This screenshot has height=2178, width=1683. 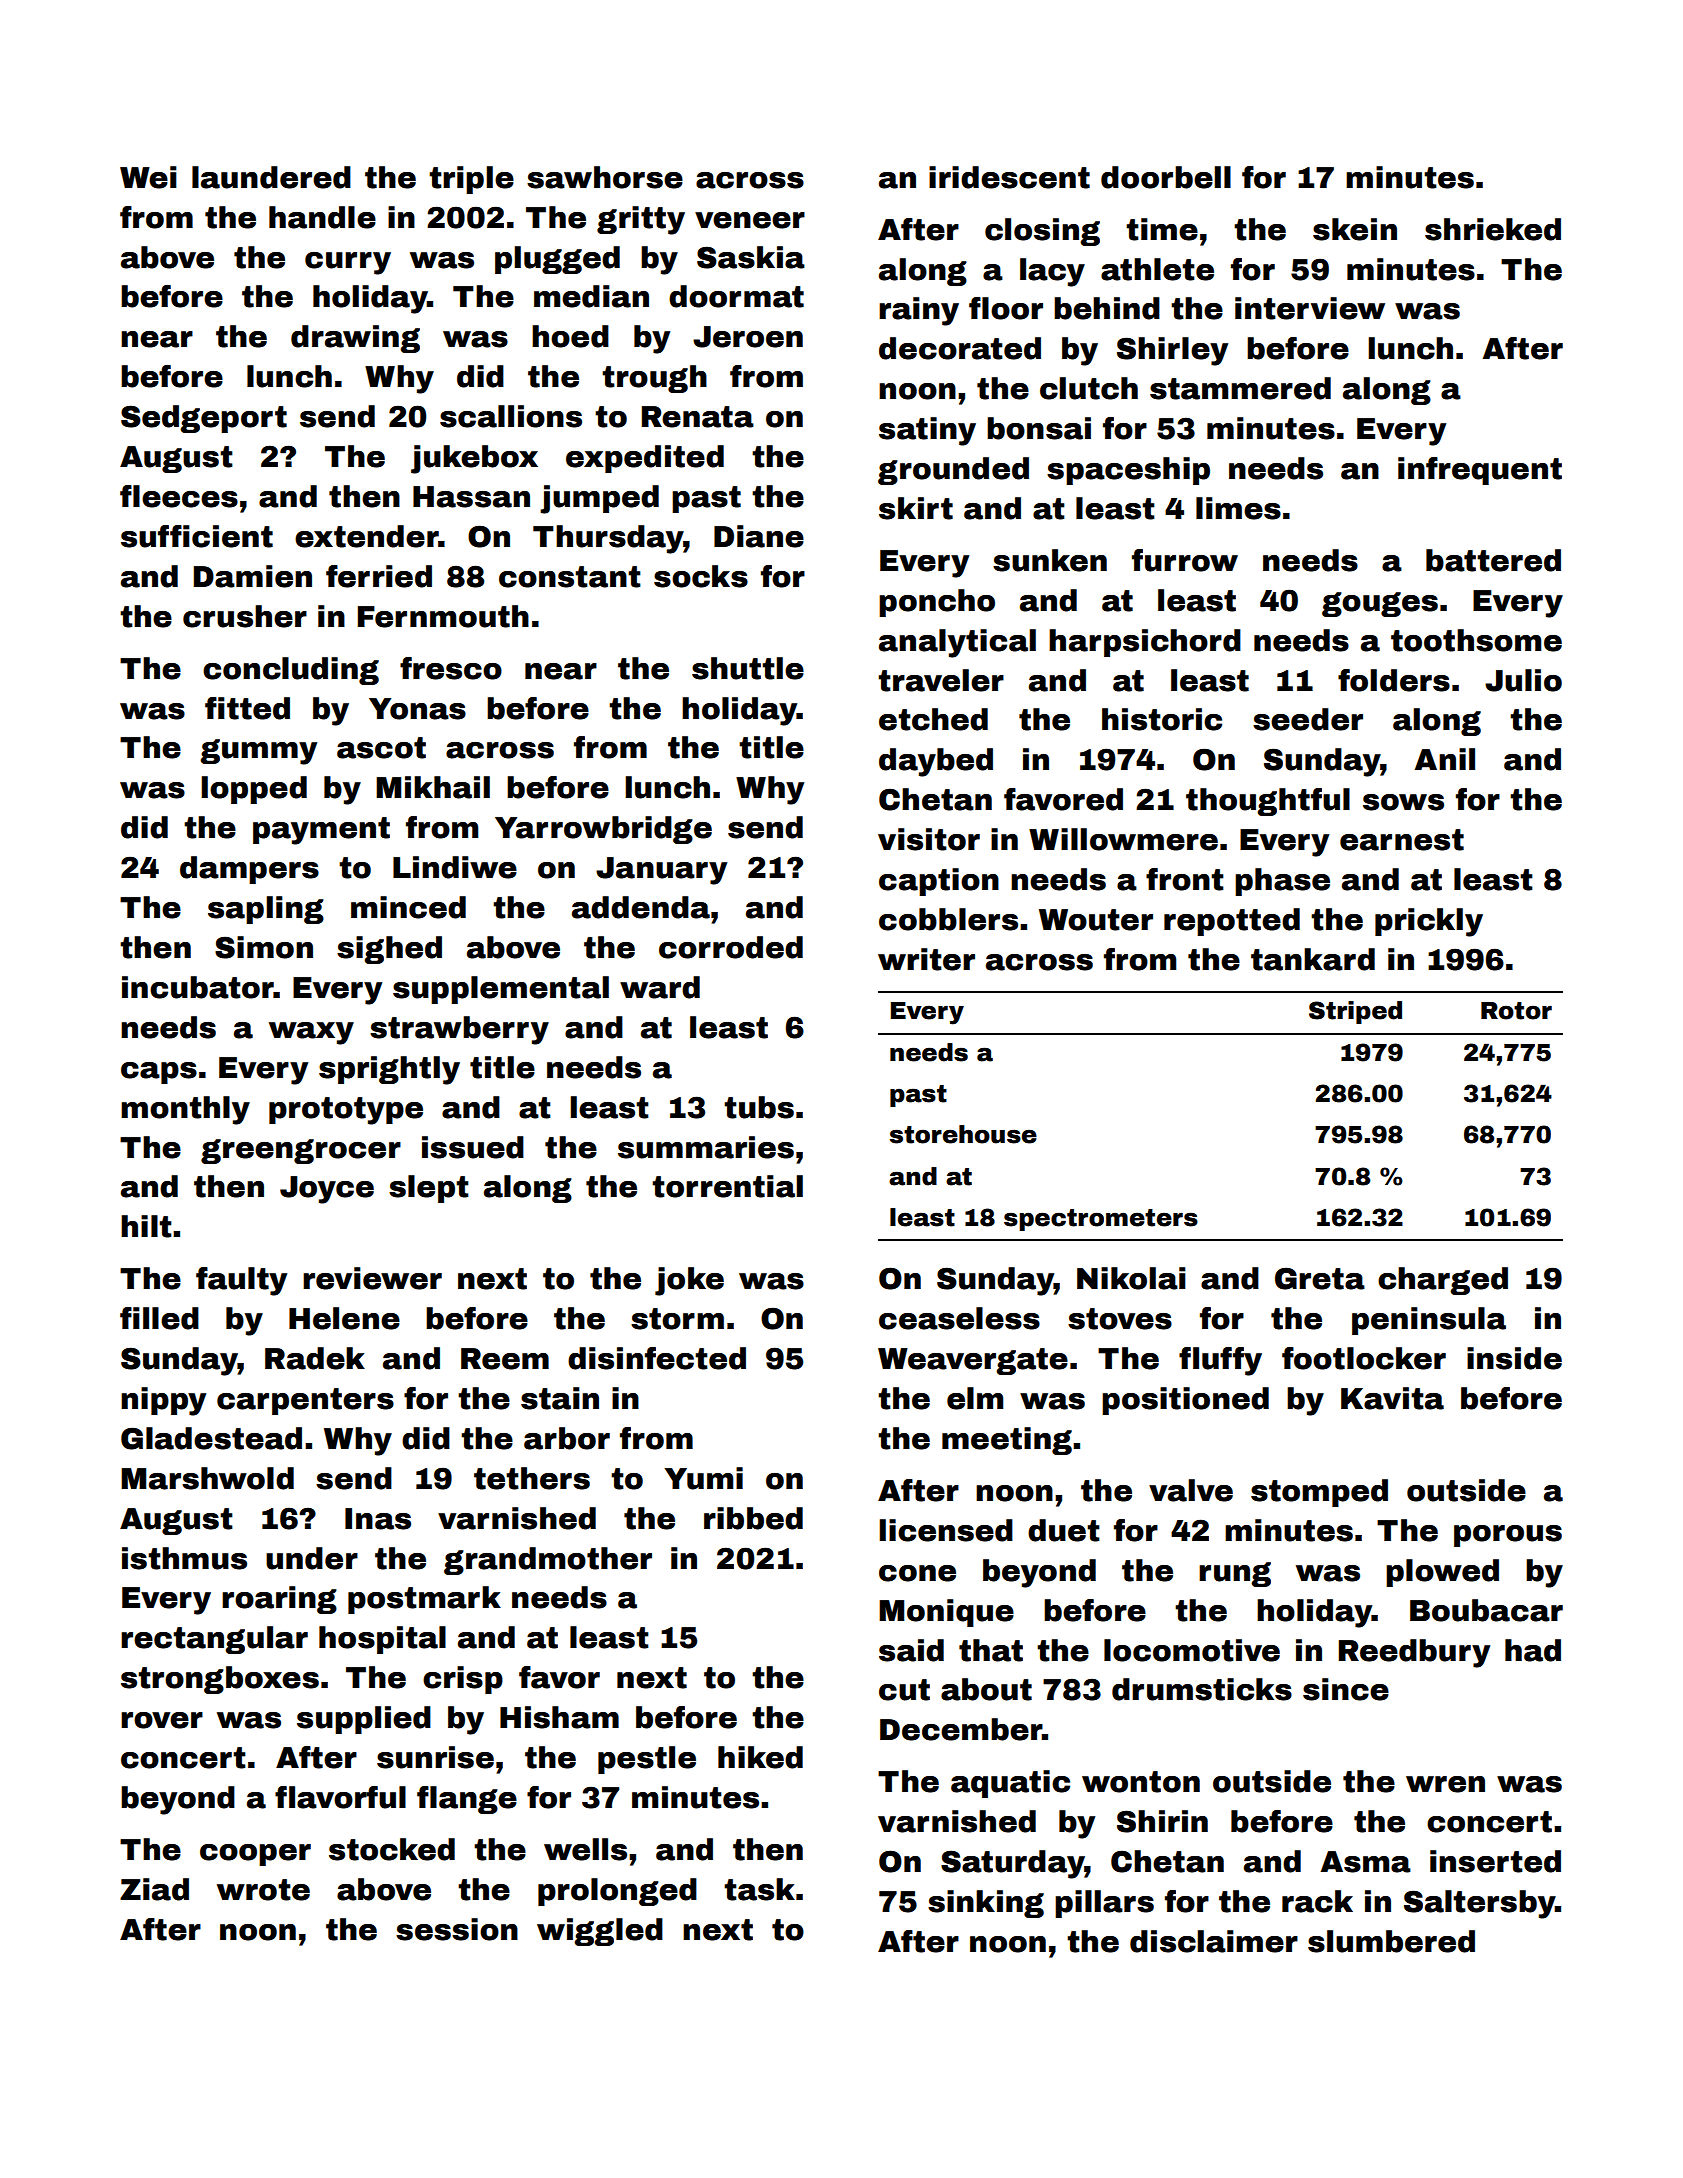 What do you see at coordinates (959, 1318) in the screenshot?
I see `ceaseless` at bounding box center [959, 1318].
